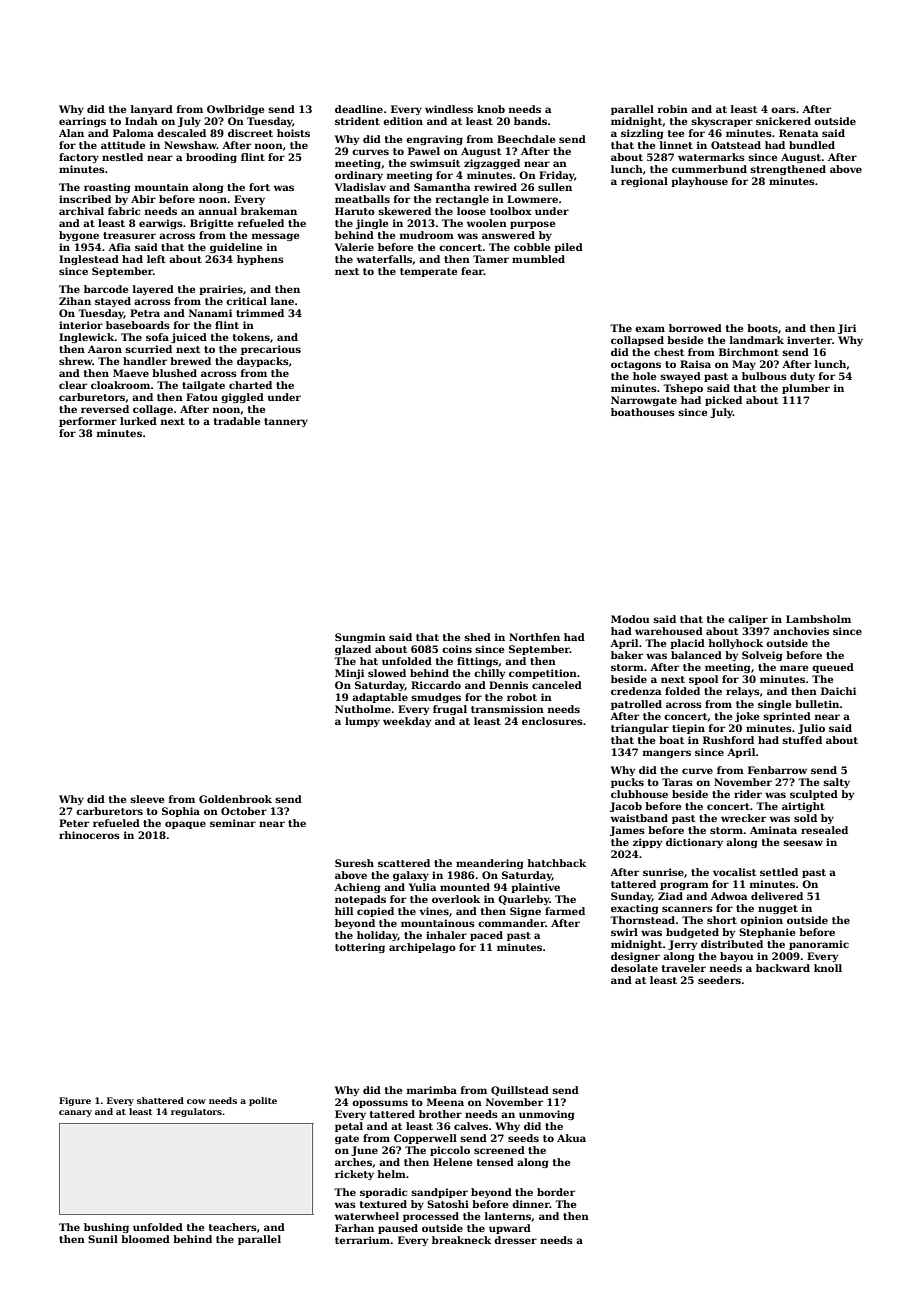  I want to click on seminar, so click(233, 823).
